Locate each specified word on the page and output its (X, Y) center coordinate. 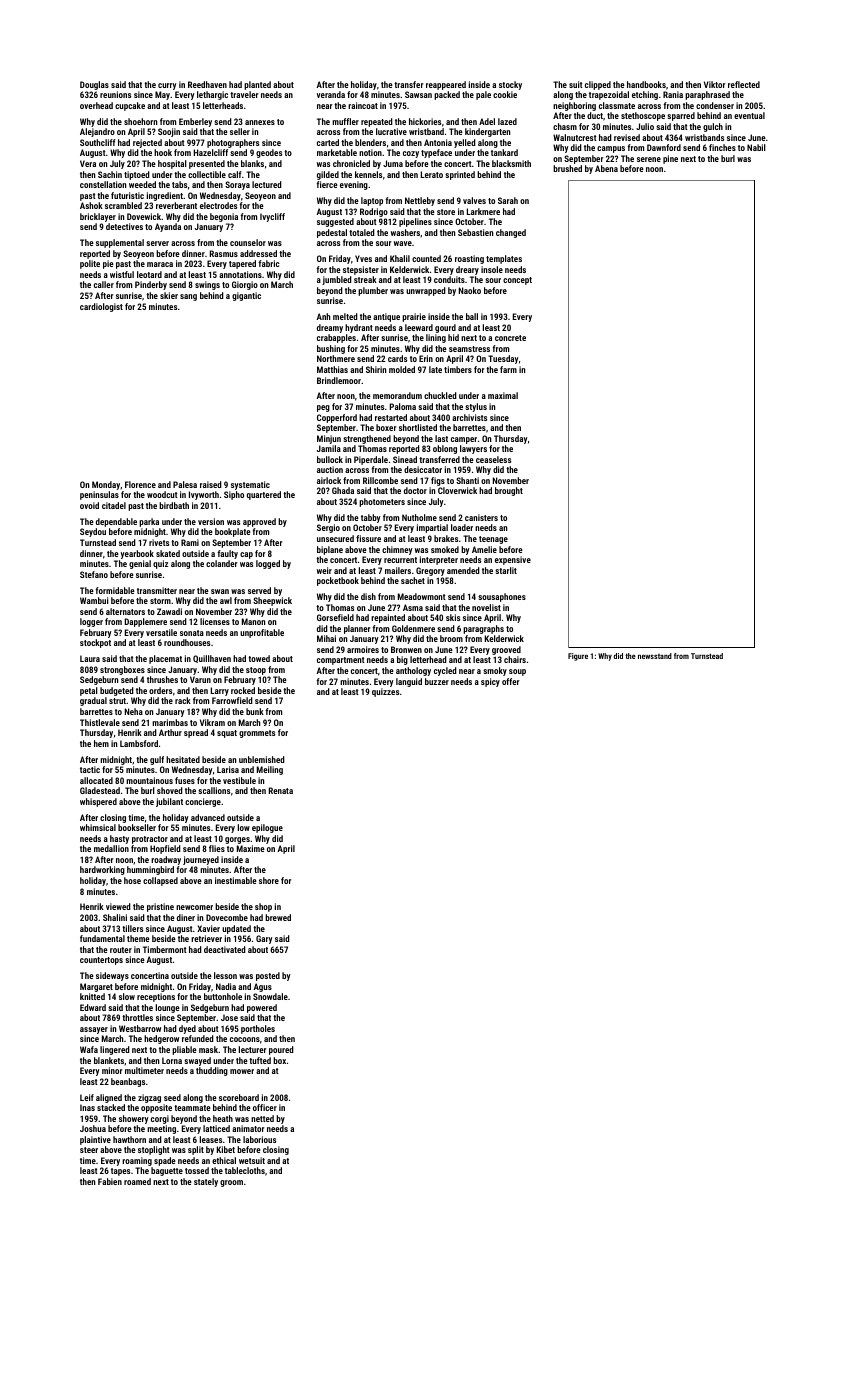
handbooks (646, 84)
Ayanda (168, 227)
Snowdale (270, 996)
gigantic (246, 296)
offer (511, 681)
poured (281, 1050)
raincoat (363, 105)
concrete (510, 338)
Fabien (110, 1181)
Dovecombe (227, 917)
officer (265, 1107)
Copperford (337, 418)
